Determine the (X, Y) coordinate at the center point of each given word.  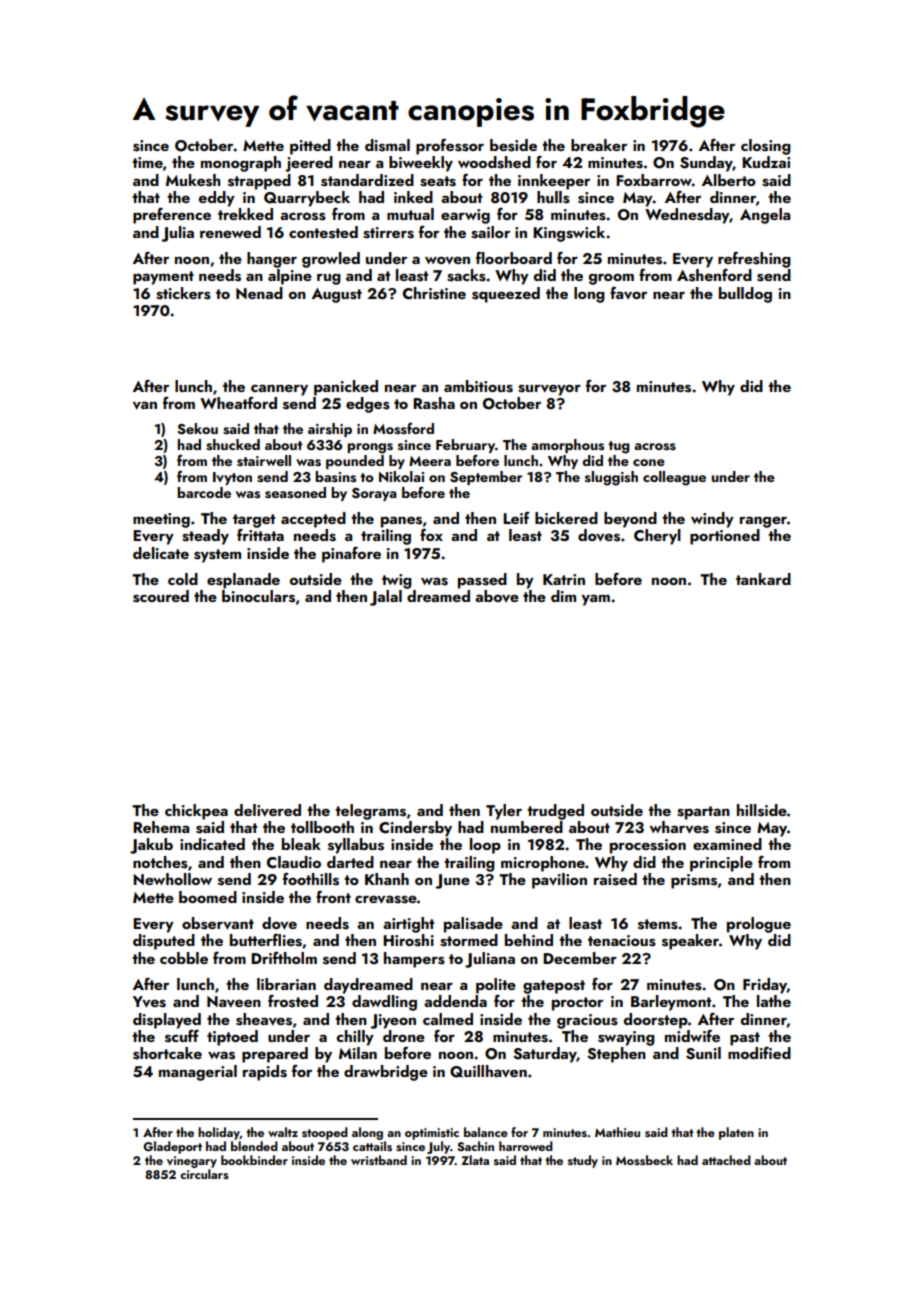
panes (401, 522)
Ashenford (714, 275)
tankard (763, 579)
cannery (279, 390)
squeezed (506, 295)
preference (172, 216)
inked (413, 197)
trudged (555, 812)
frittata (260, 535)
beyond (630, 520)
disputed (164, 942)
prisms (694, 881)
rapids (265, 1073)
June (452, 881)
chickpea (196, 812)
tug (619, 447)
